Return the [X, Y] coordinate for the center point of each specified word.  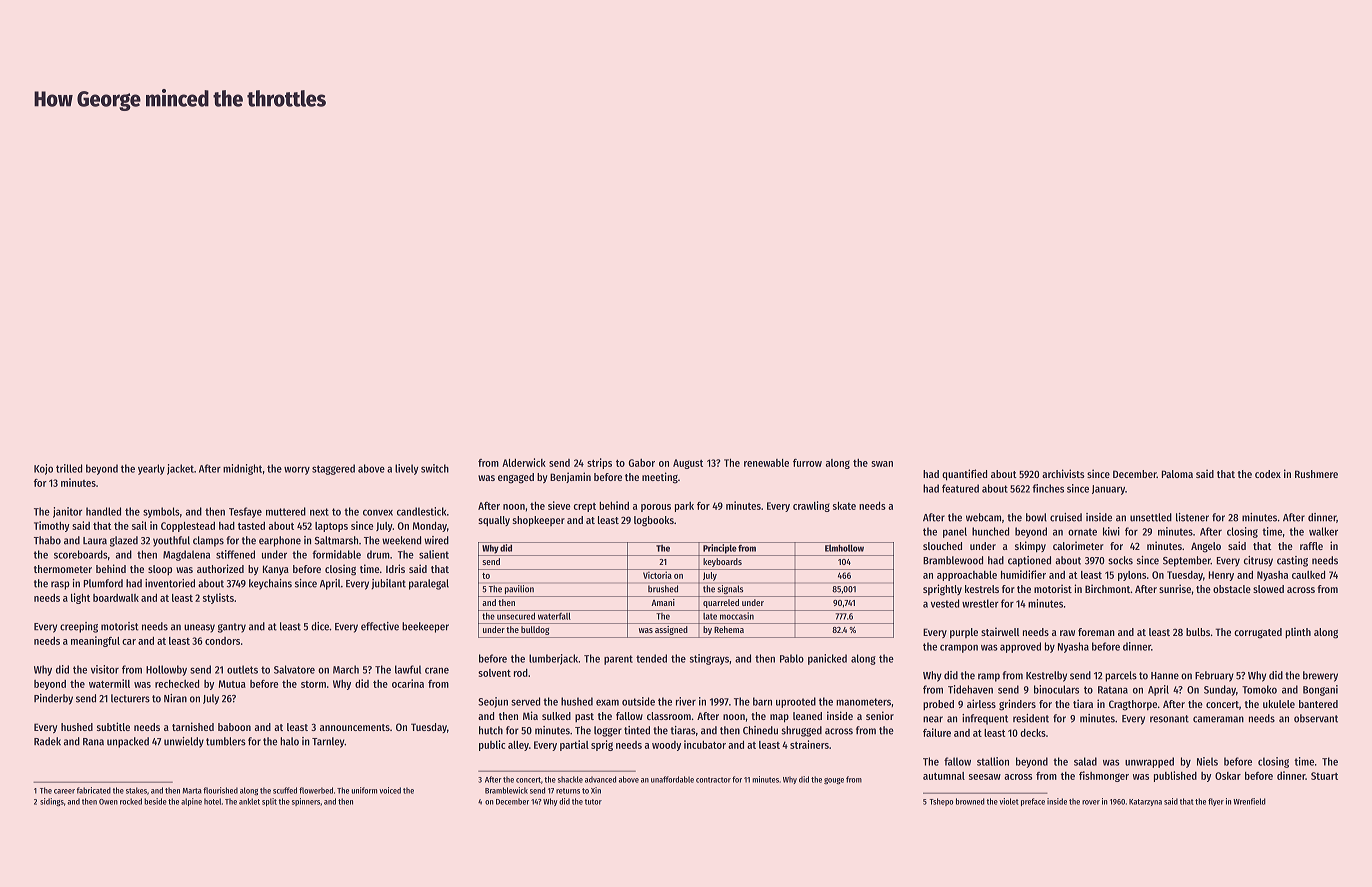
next [319, 512]
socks [1120, 560]
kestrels [982, 589]
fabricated [94, 790]
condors [222, 641]
